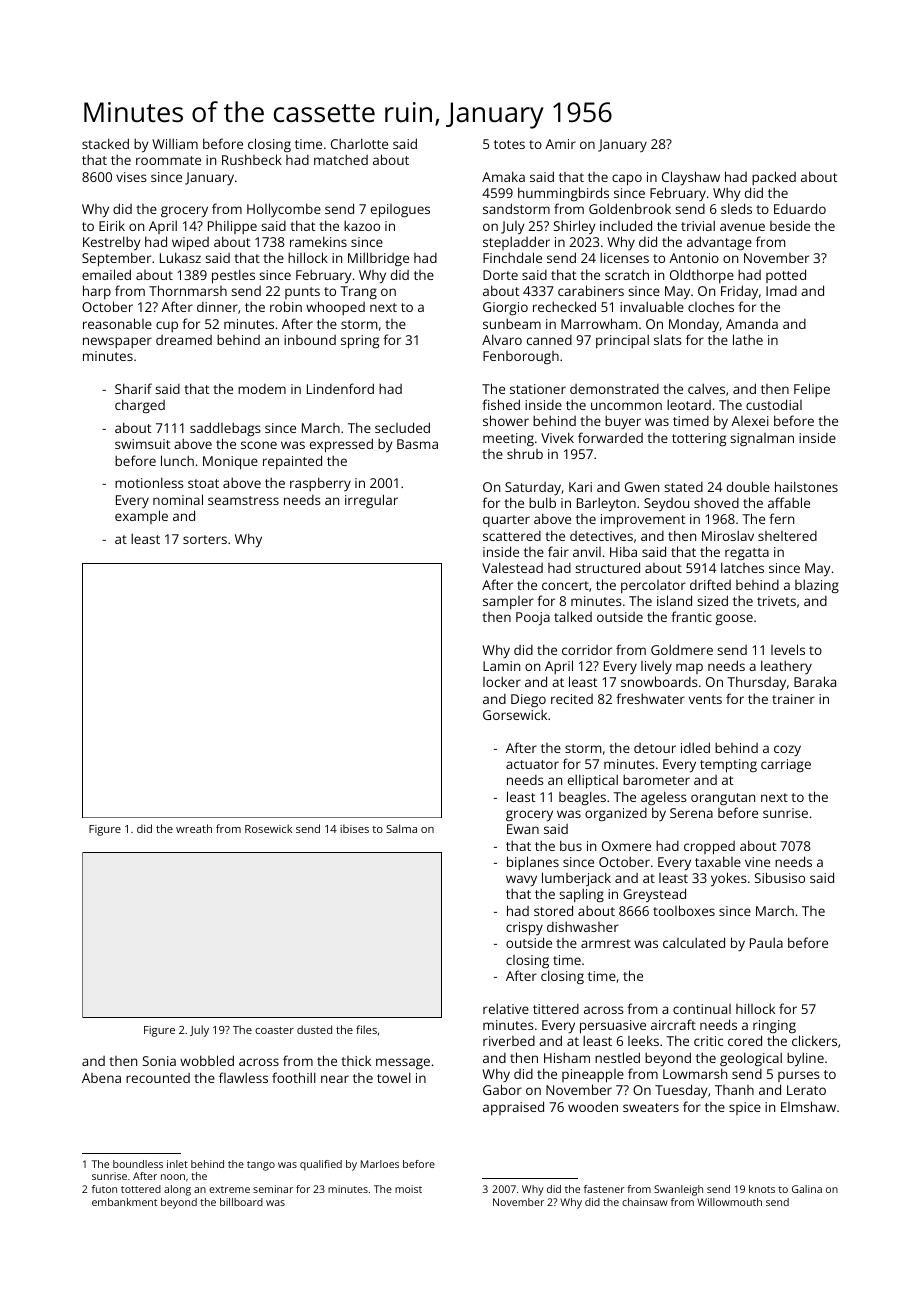 The height and width of the page is (1308, 924). I want to click on map, so click(689, 668).
